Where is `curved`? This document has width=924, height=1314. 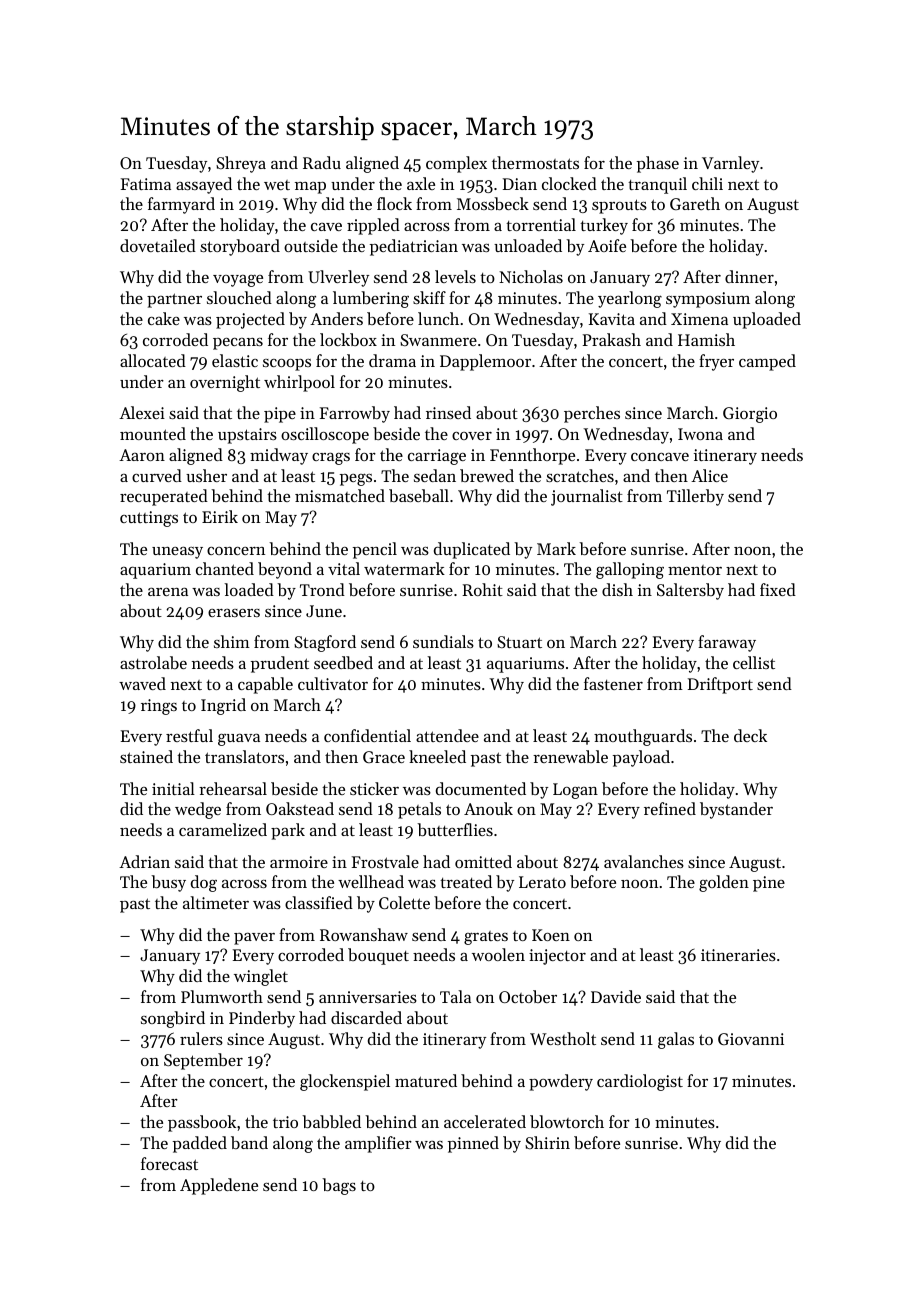 curved is located at coordinates (157, 475).
